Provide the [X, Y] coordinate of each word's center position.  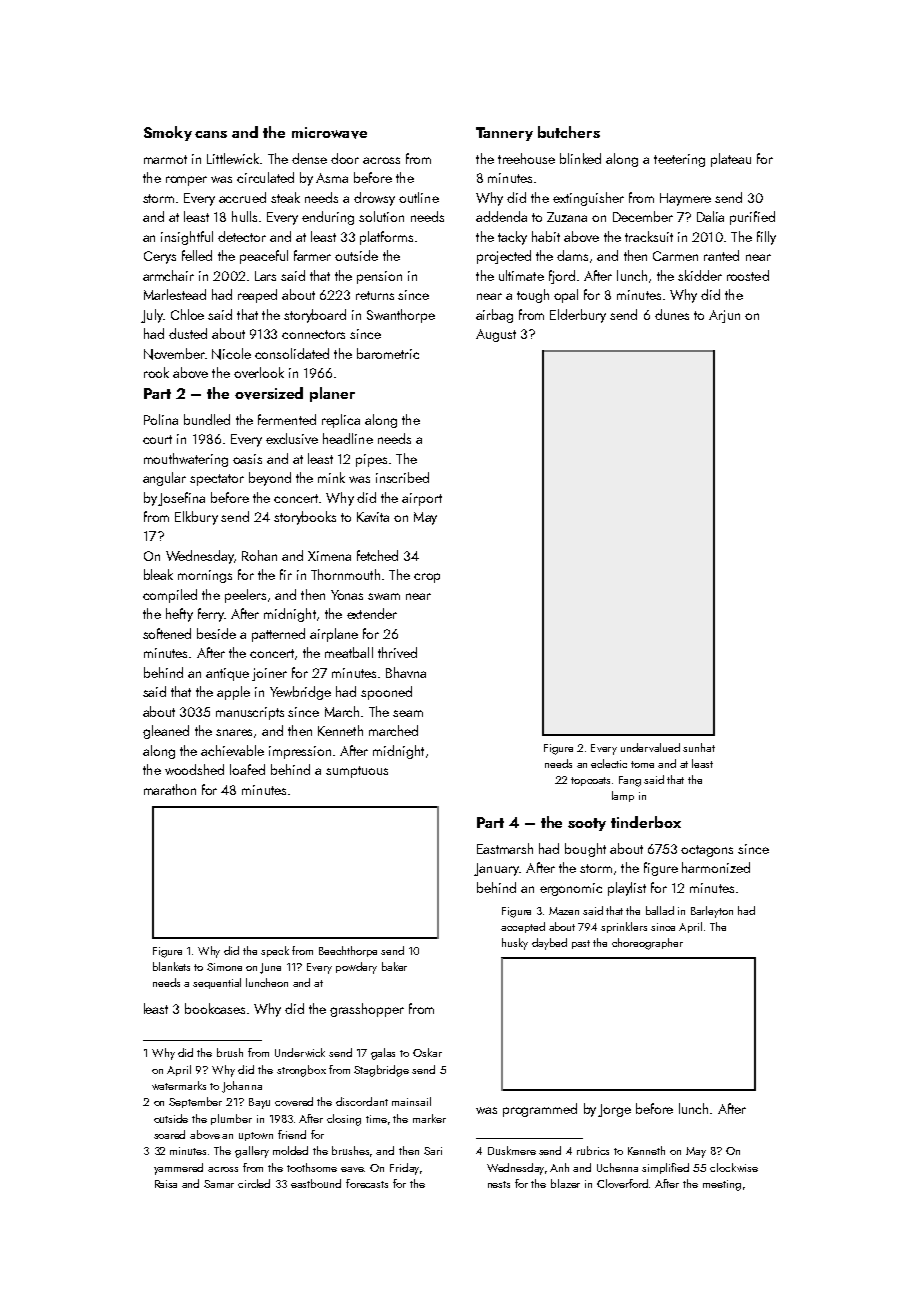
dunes [672, 314]
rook [156, 372]
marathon [170, 789]
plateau [731, 160]
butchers [569, 132]
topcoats [590, 781]
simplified [665, 1168]
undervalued [650, 747]
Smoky [168, 133]
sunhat [699, 747]
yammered [178, 1169]
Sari [433, 1151]
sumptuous [357, 772]
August [496, 335]
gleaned [166, 732]
